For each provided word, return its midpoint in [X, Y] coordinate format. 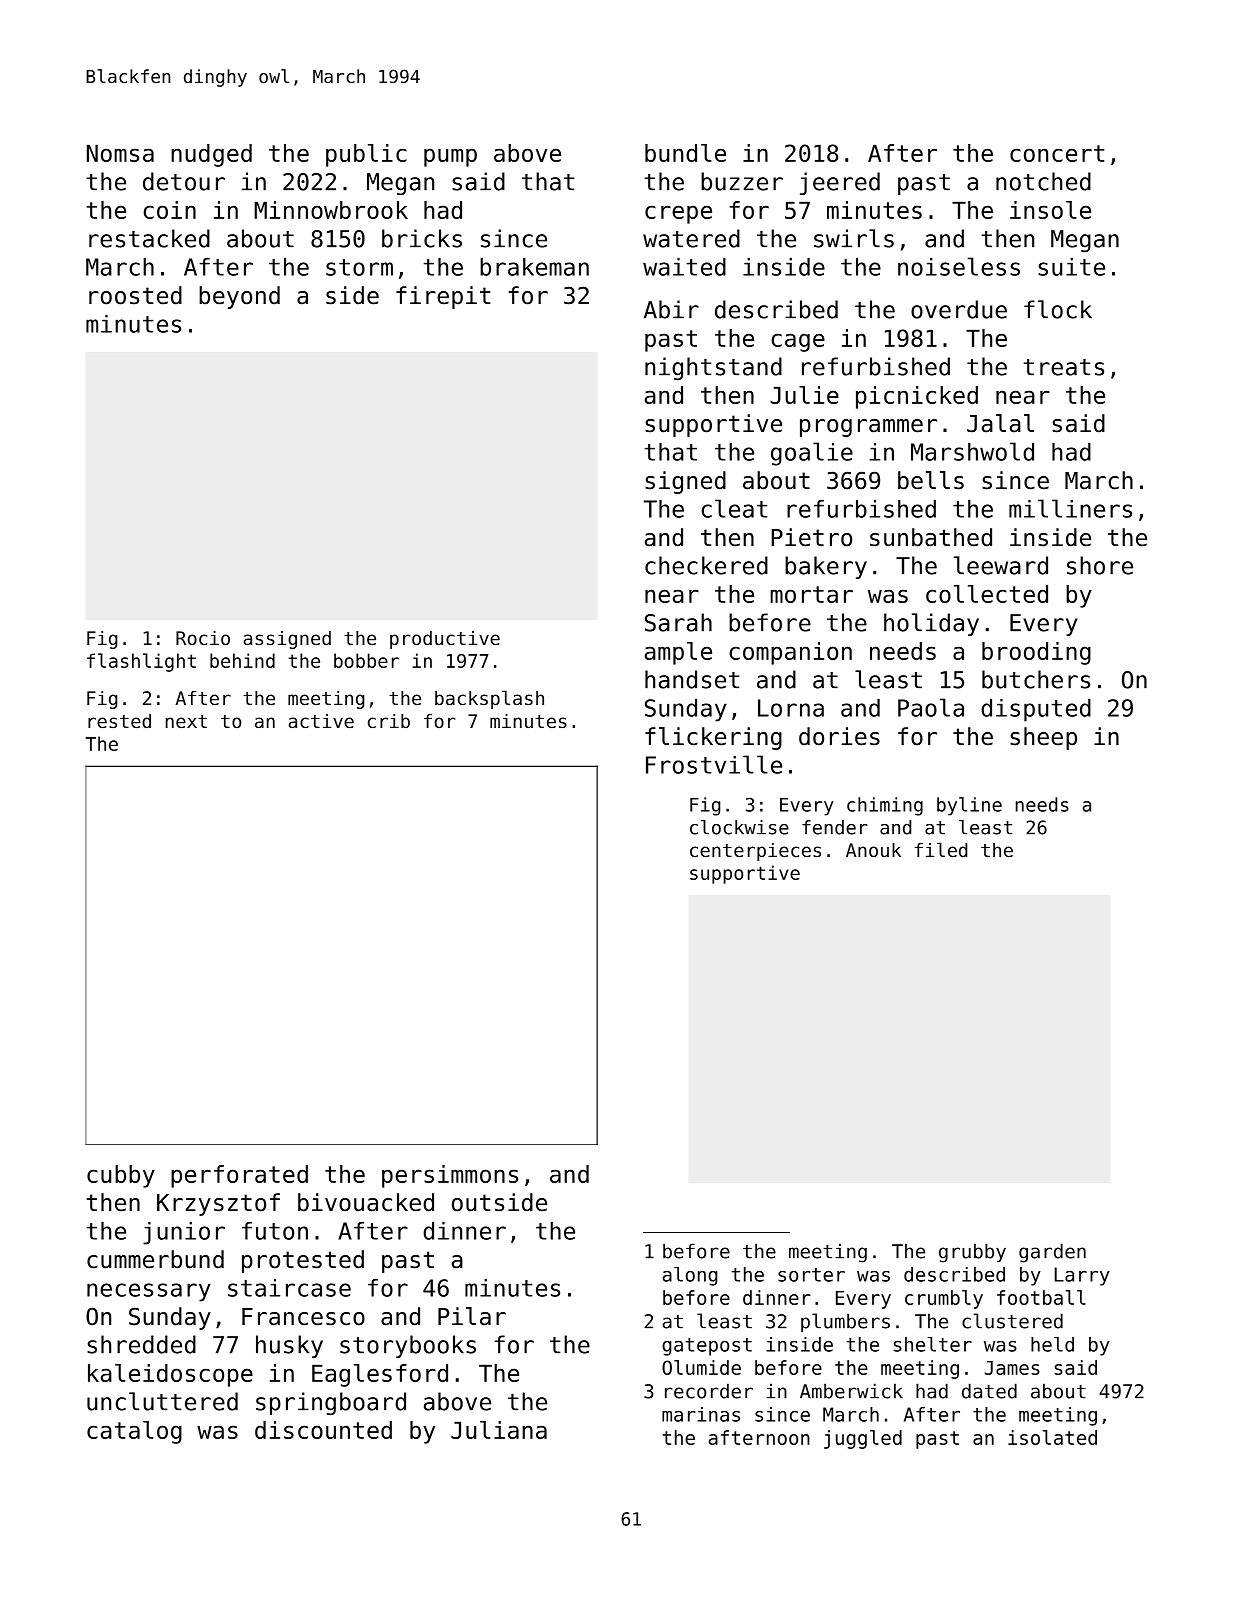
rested [119, 721]
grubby [972, 1253]
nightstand [713, 368]
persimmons [450, 1176]
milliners [1070, 508]
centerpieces [755, 852]
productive [445, 640]
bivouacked [366, 1202]
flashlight [141, 662]
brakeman [534, 267]
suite [1071, 267]
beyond [239, 297]
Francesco [303, 1317]
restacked [149, 238]
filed [941, 849]
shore [1100, 565]
